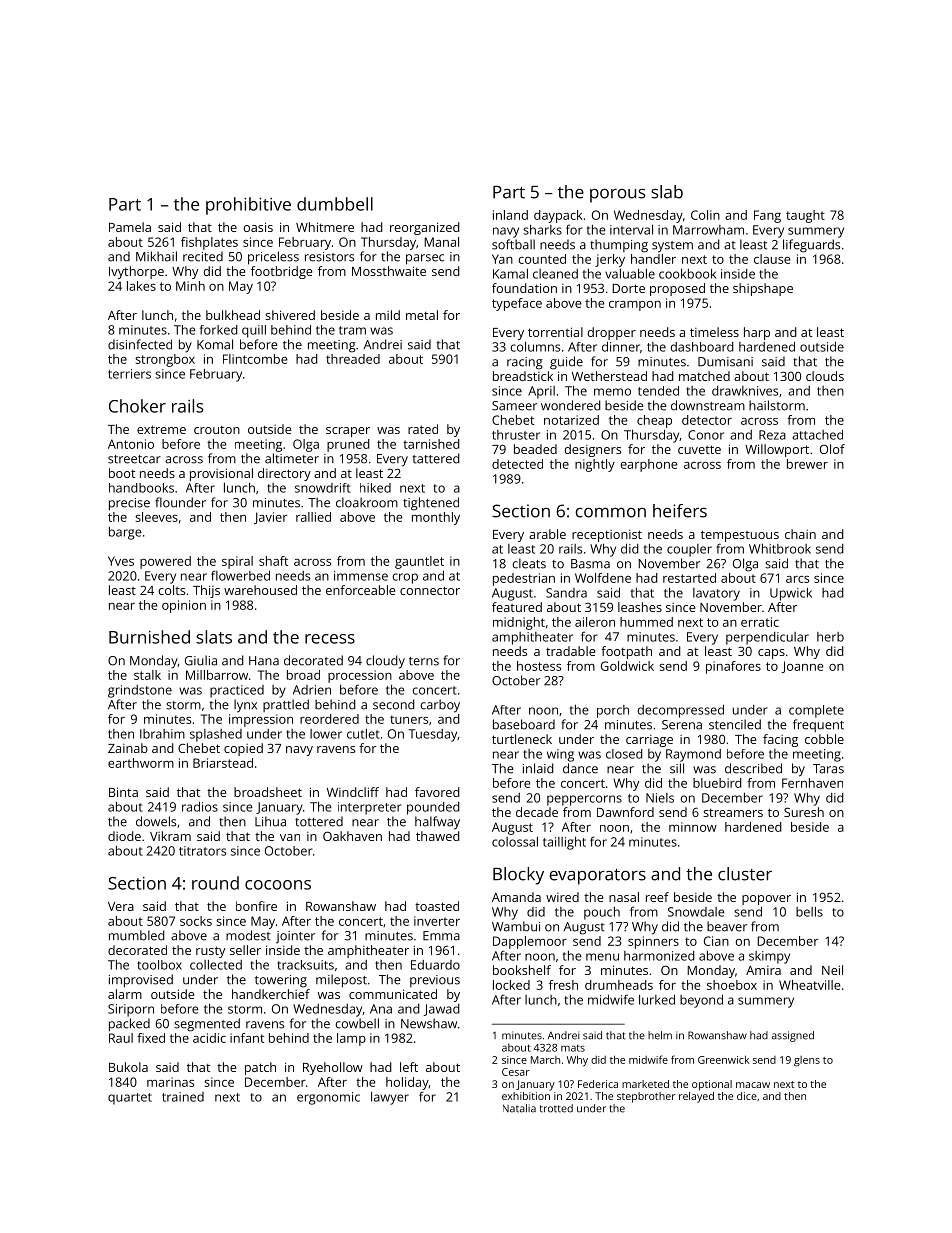  I want to click on harp, so click(757, 333).
